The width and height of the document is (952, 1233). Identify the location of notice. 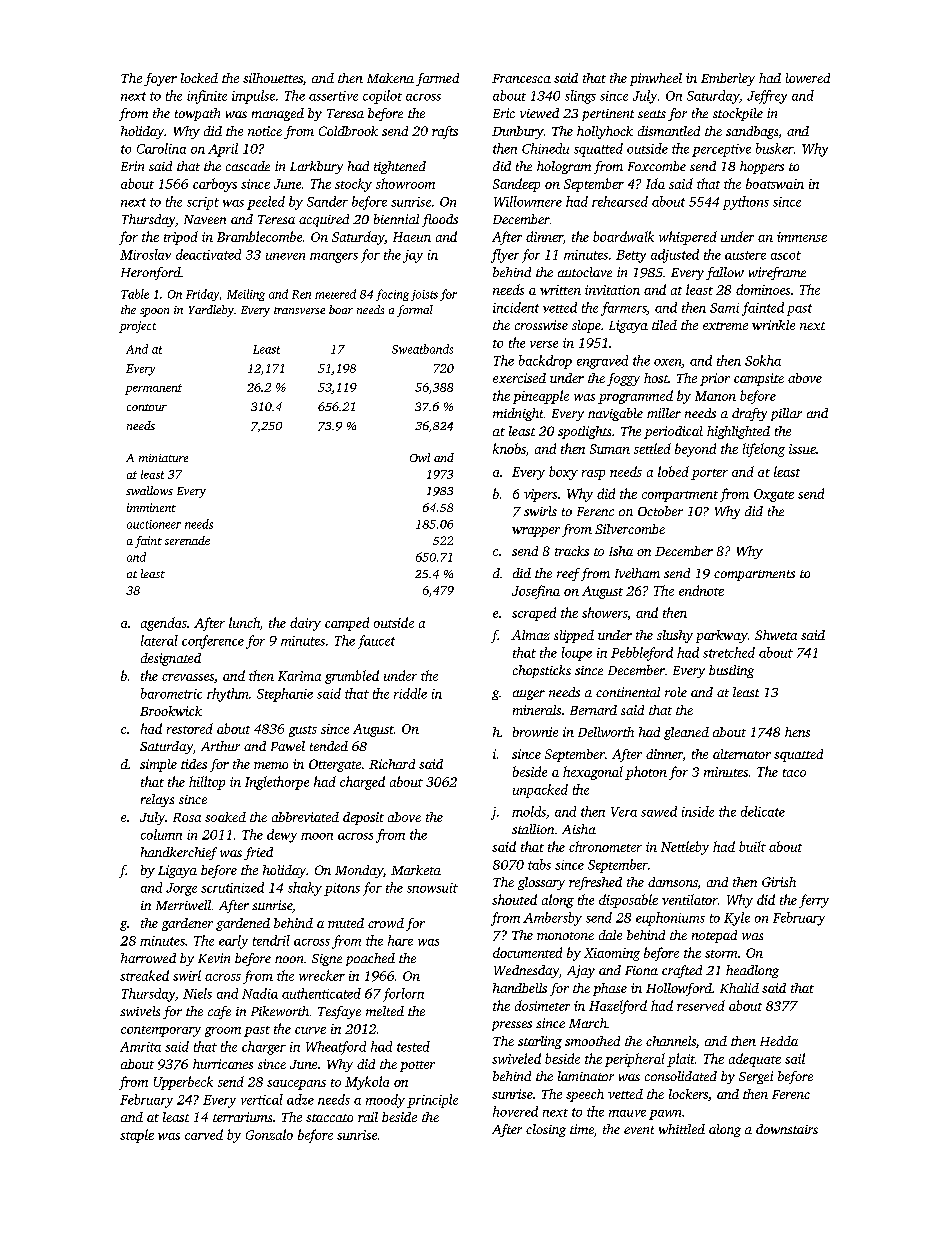
(265, 131).
